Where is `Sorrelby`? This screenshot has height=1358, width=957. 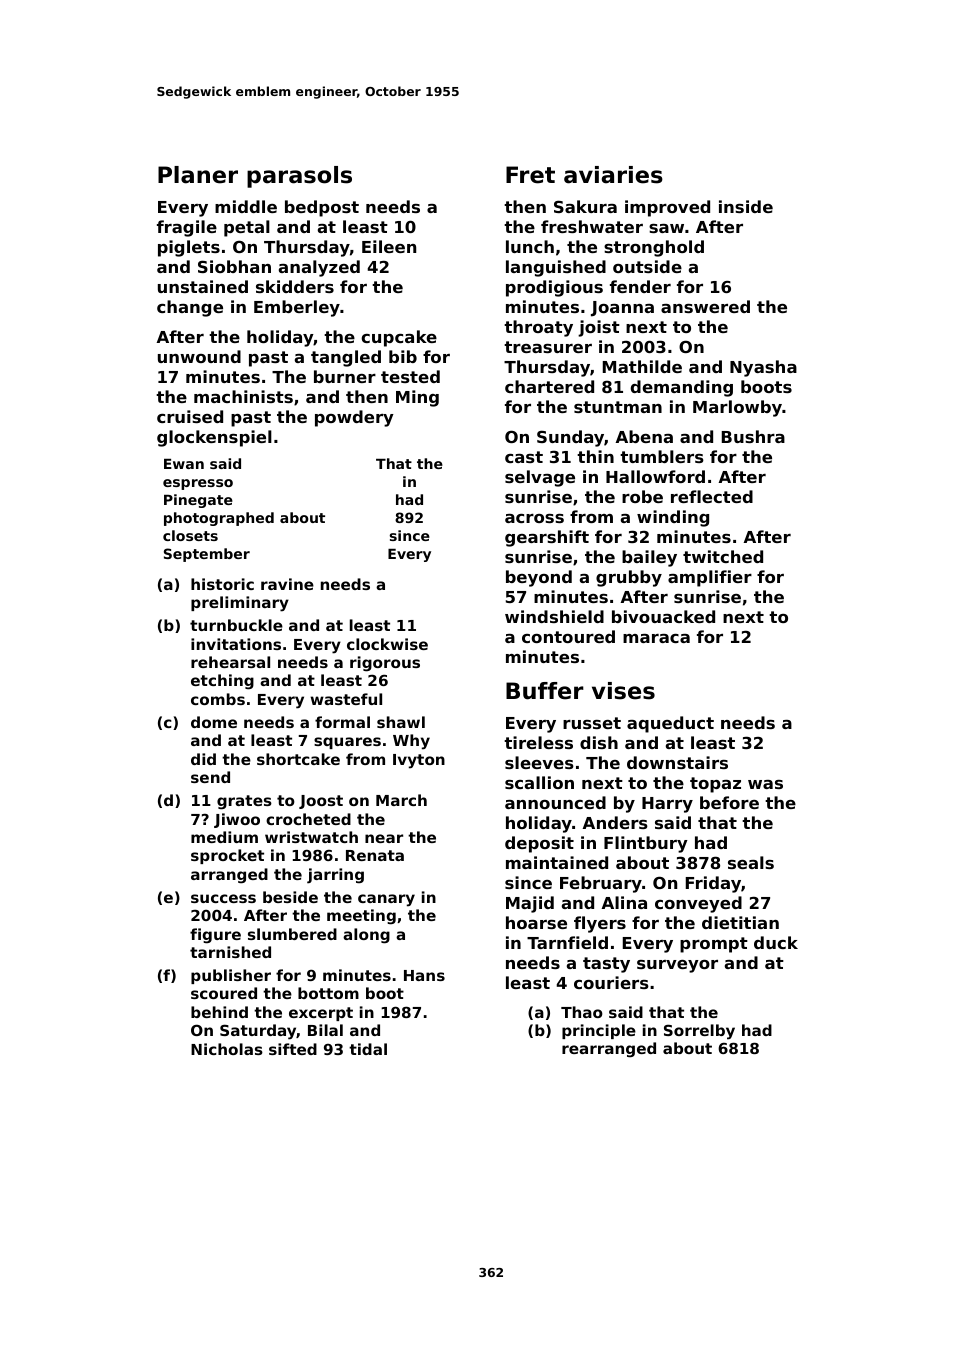 Sorrelby is located at coordinates (699, 1032).
